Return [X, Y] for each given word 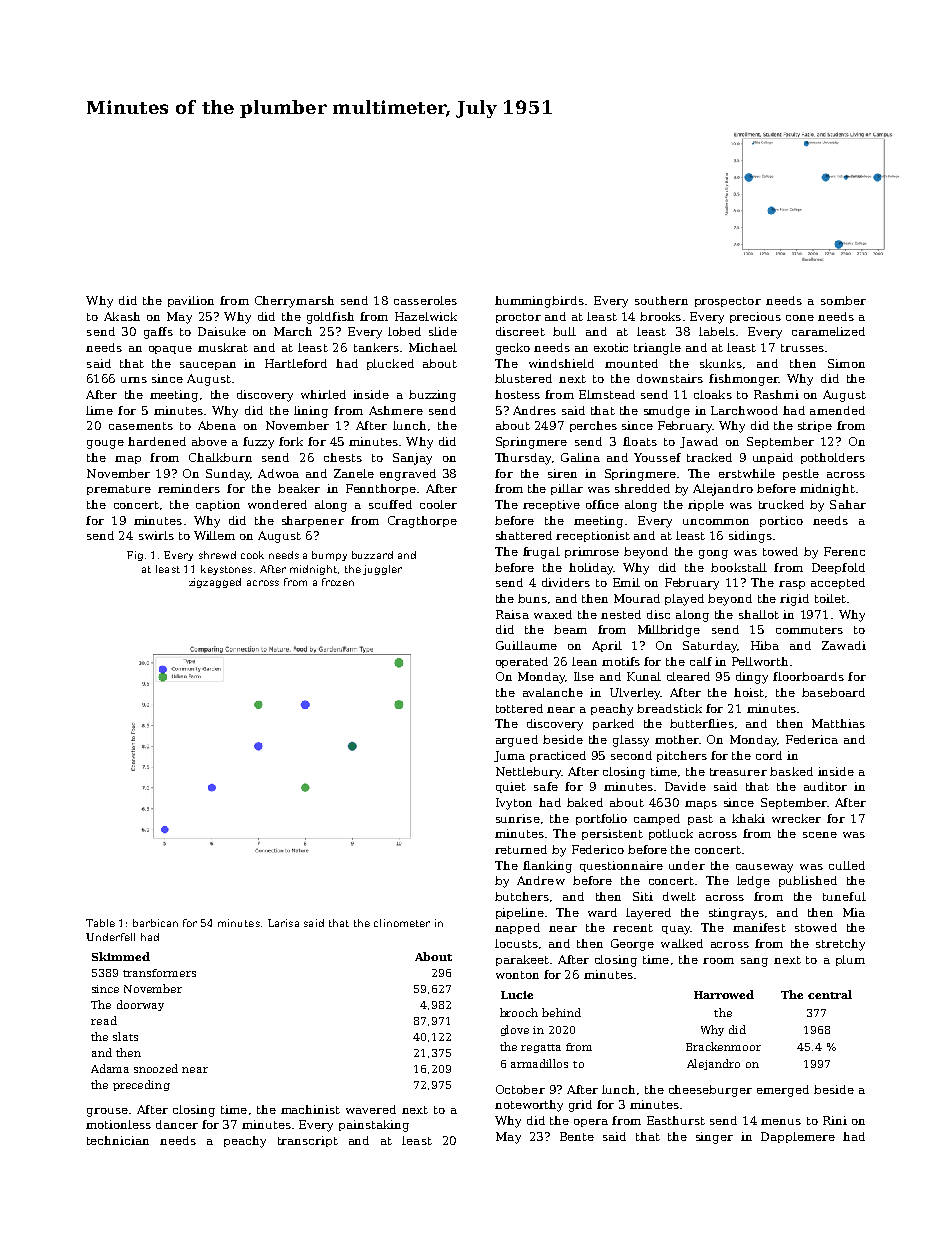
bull [564, 331]
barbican [155, 923]
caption [218, 505]
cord [769, 755]
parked [613, 724]
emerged [783, 1091]
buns [532, 598]
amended [837, 410]
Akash [122, 316]
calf [701, 661]
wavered [371, 1109]
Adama [110, 1068]
